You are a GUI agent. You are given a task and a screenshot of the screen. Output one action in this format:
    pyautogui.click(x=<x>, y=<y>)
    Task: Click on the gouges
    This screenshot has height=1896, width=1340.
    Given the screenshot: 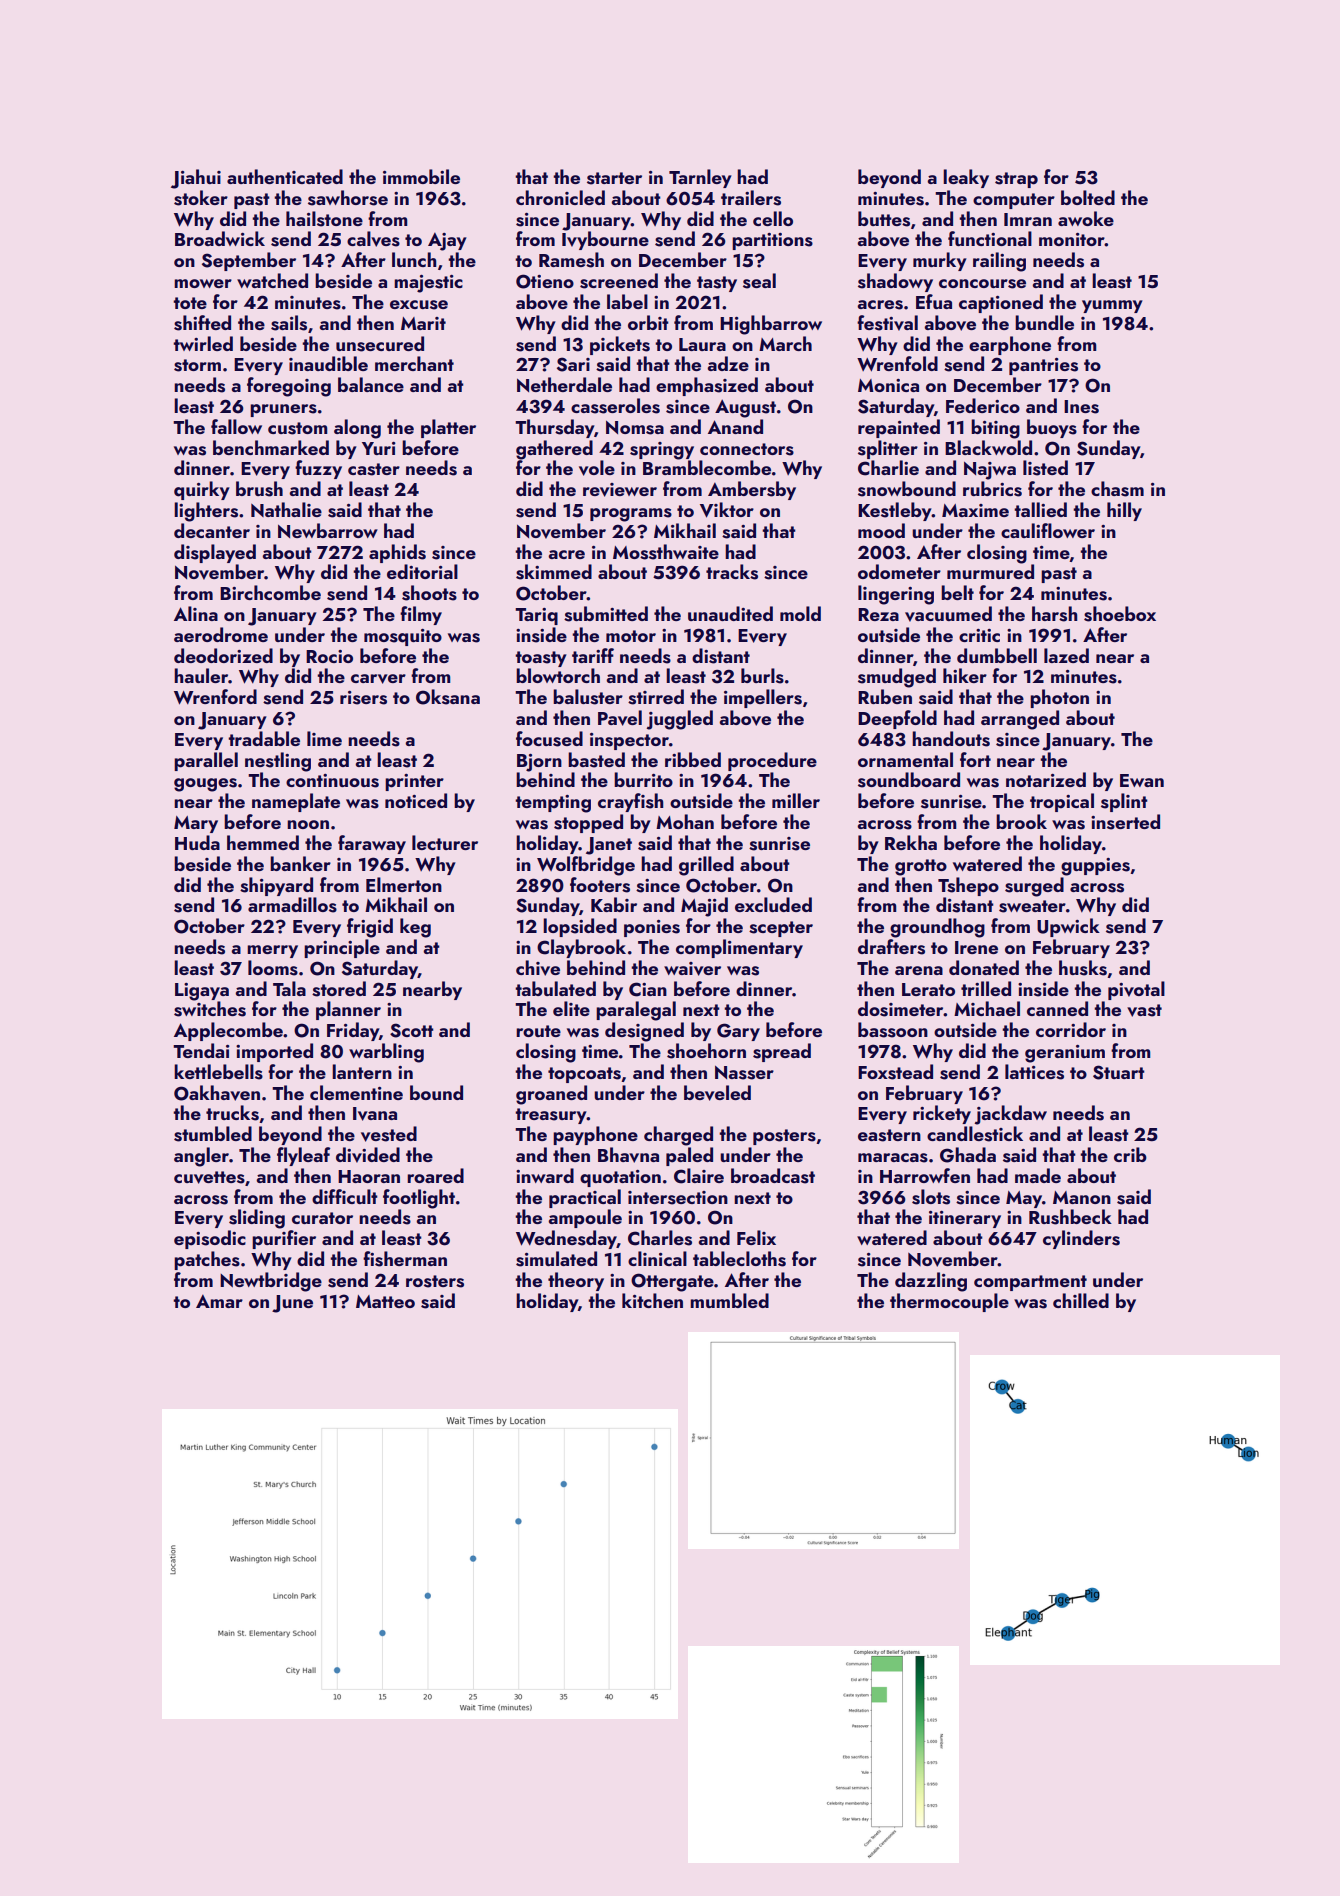 What is the action you would take?
    pyautogui.click(x=205, y=785)
